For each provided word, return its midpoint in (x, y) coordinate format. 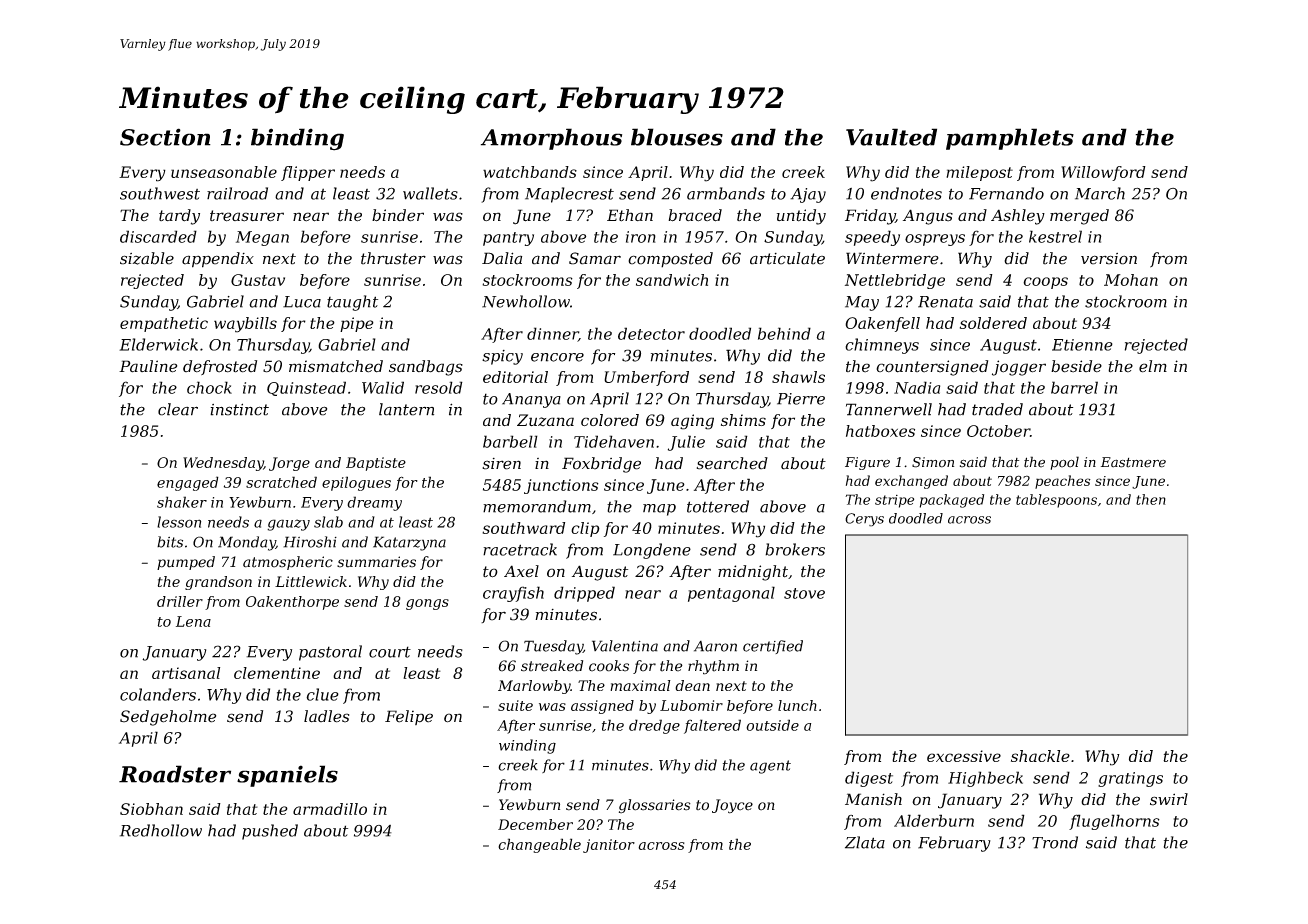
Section (165, 137)
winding (527, 746)
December (535, 824)
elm (1153, 366)
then (1151, 499)
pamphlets (1010, 139)
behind (784, 333)
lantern (406, 409)
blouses (677, 137)
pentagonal (731, 594)
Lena (193, 621)
